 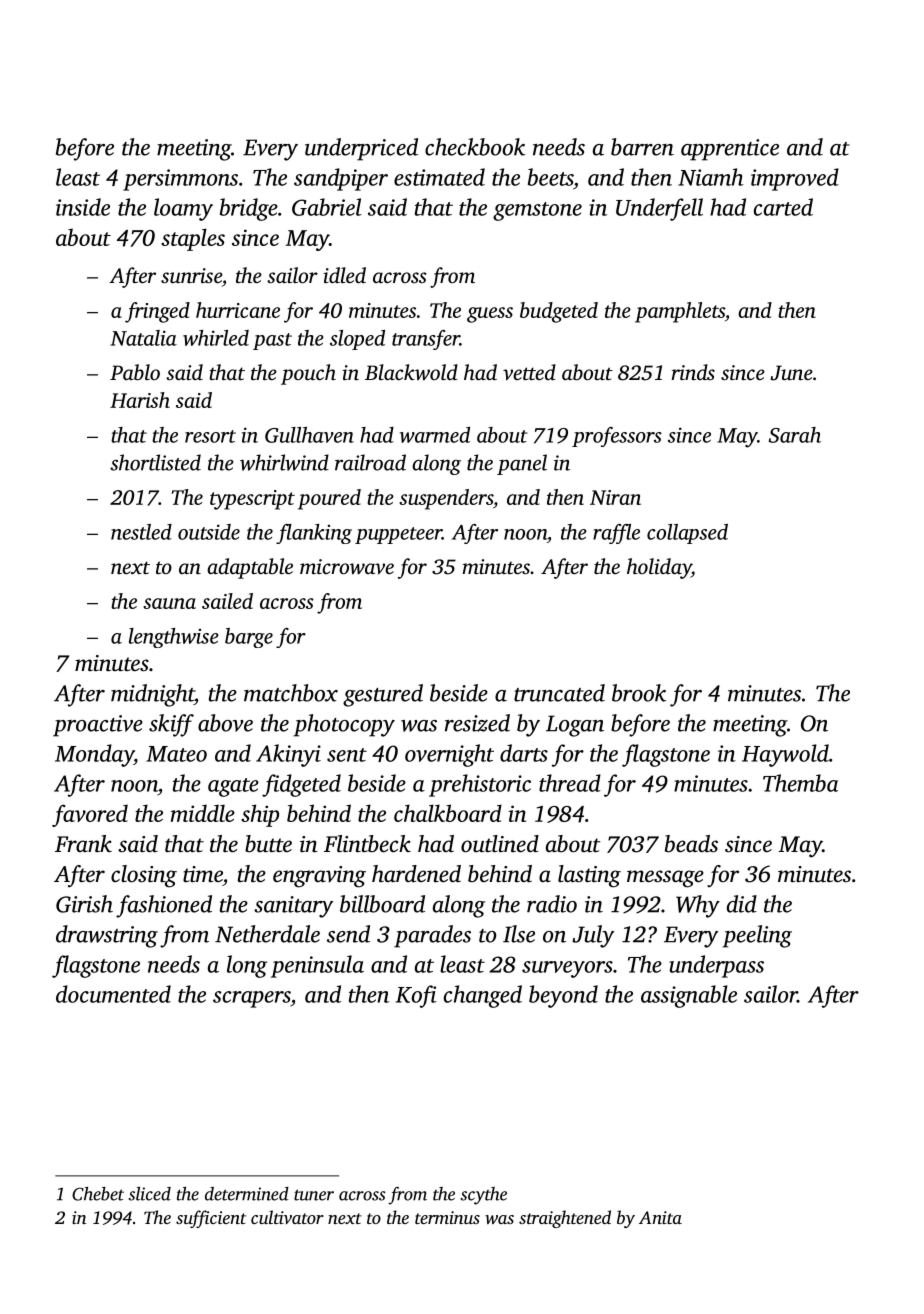 What do you see at coordinates (250, 568) in the page?
I see `adaptable` at bounding box center [250, 568].
